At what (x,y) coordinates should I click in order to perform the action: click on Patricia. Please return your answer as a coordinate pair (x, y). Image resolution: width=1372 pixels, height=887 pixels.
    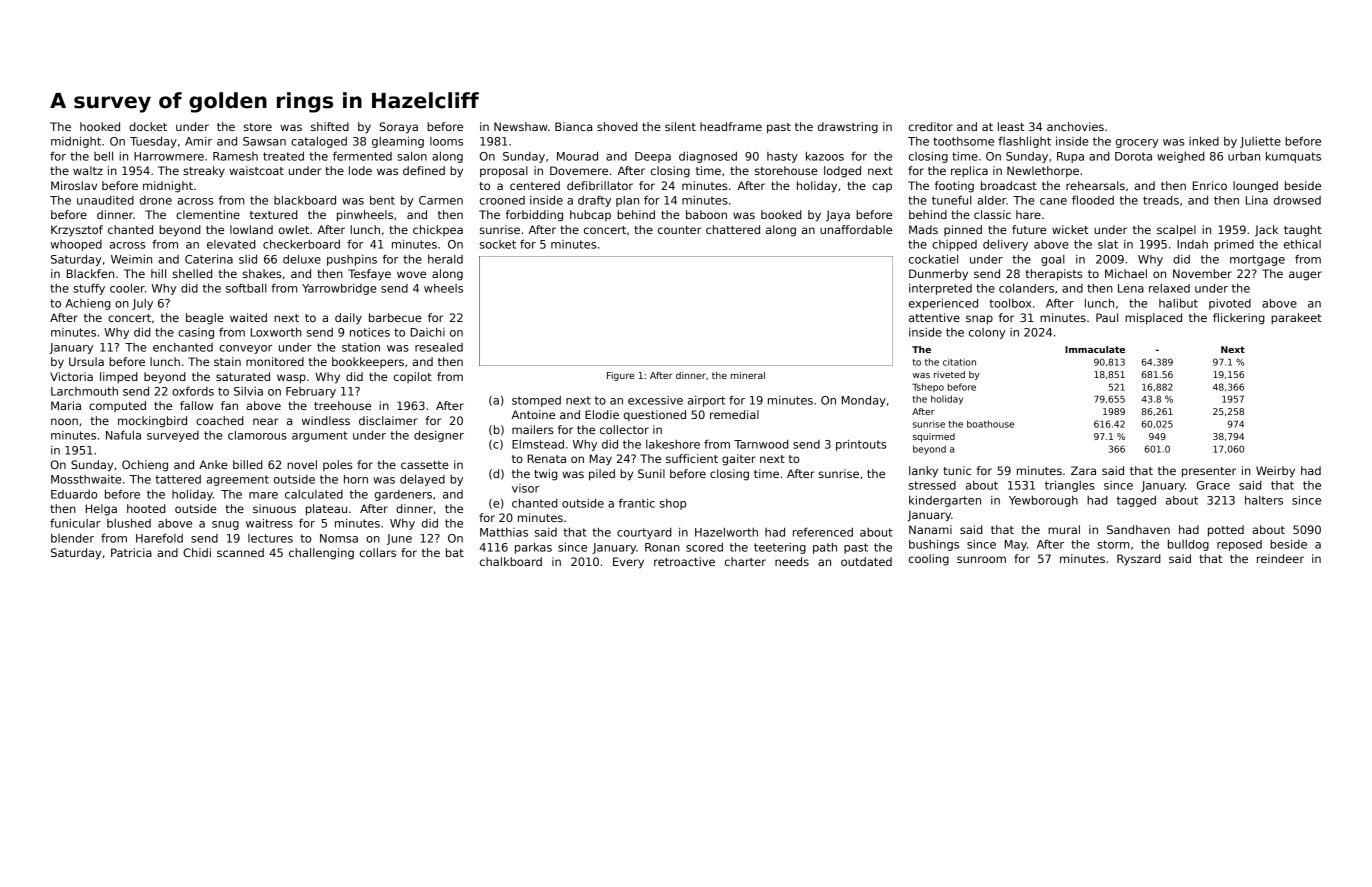
    Looking at the image, I should click on (131, 552).
